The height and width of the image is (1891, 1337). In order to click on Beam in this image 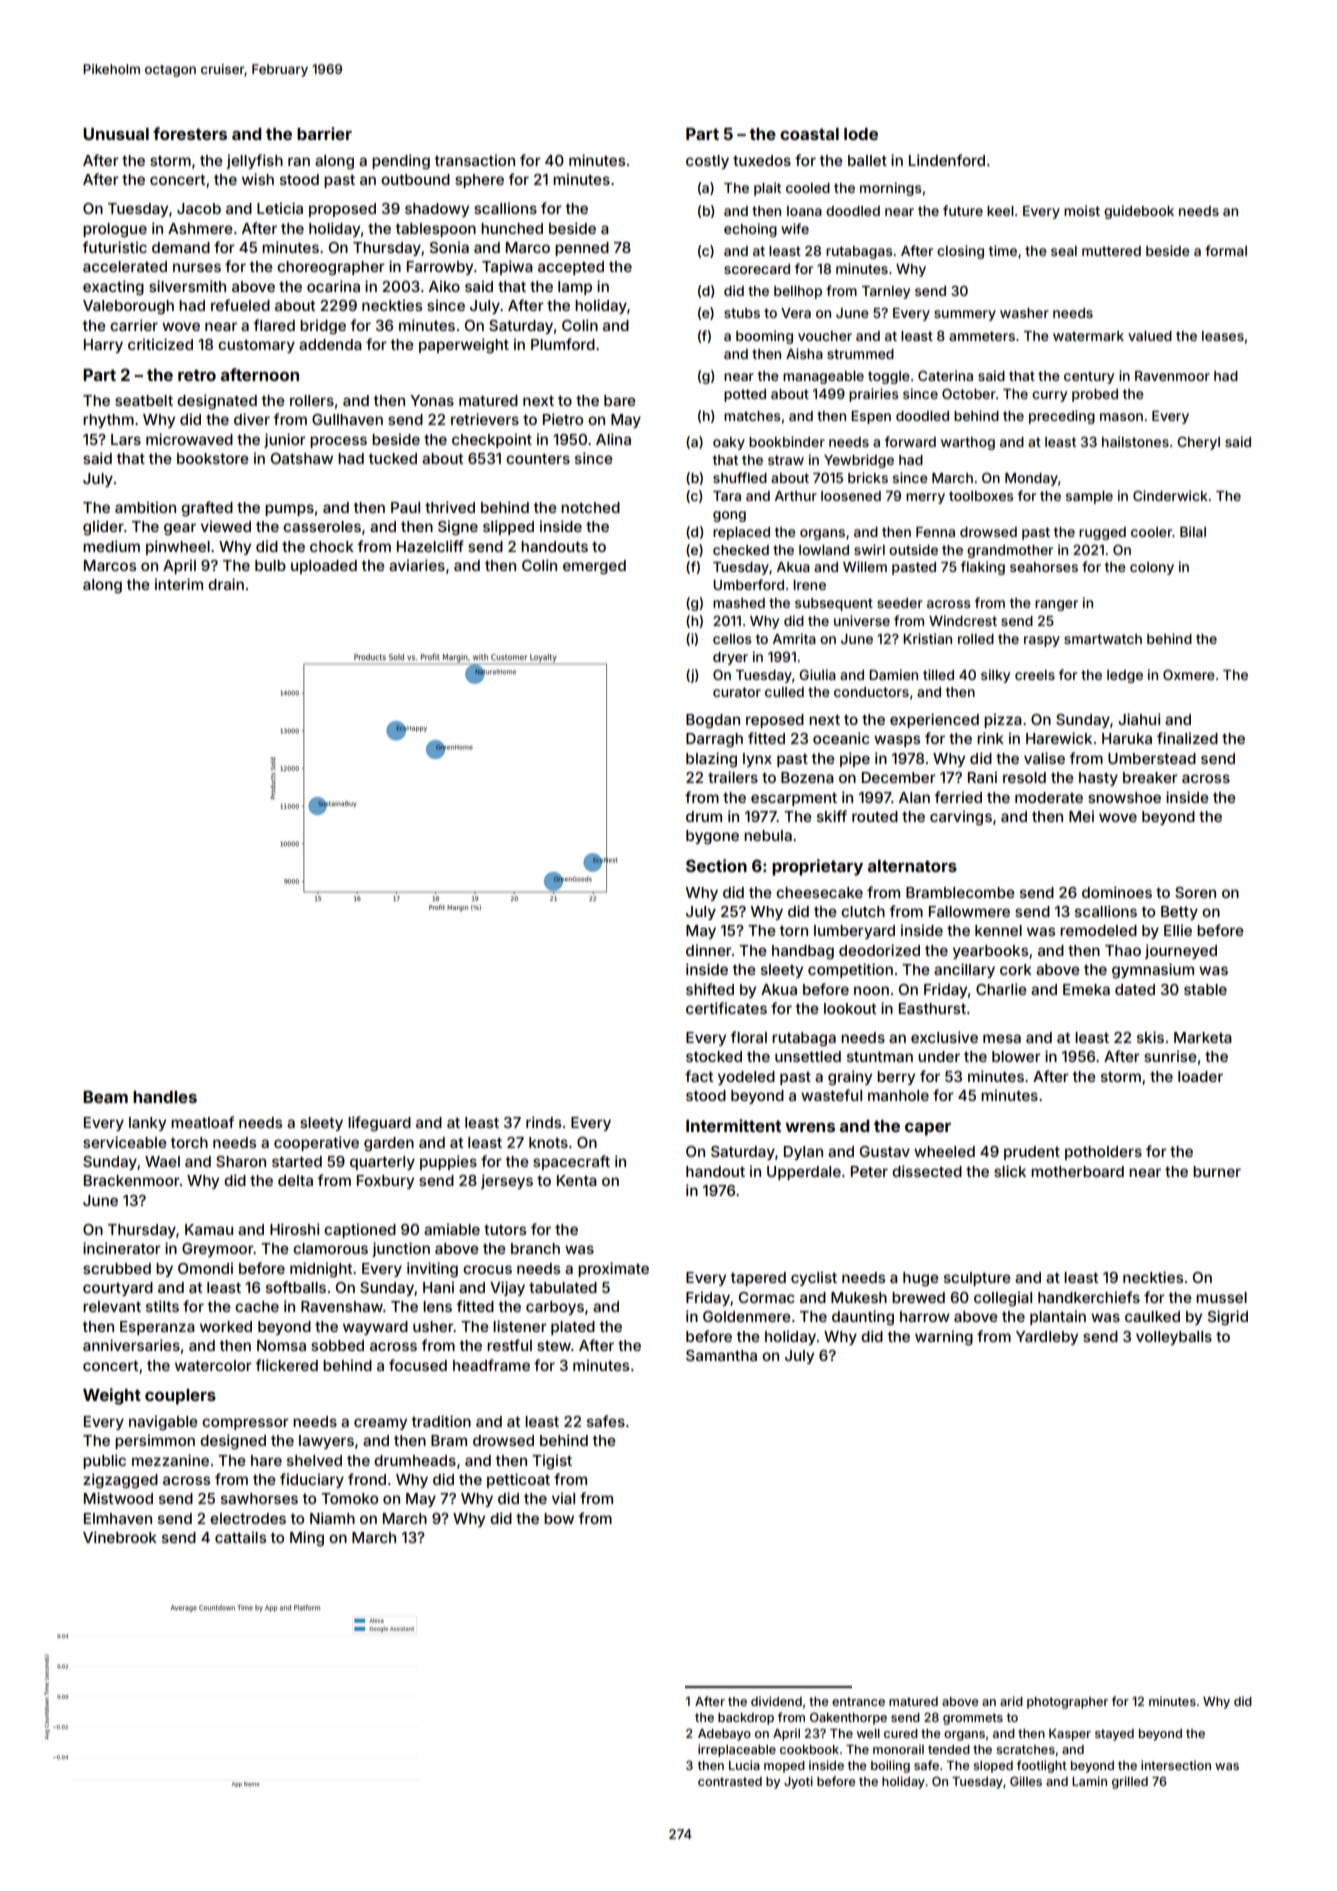, I will do `click(105, 1097)`.
